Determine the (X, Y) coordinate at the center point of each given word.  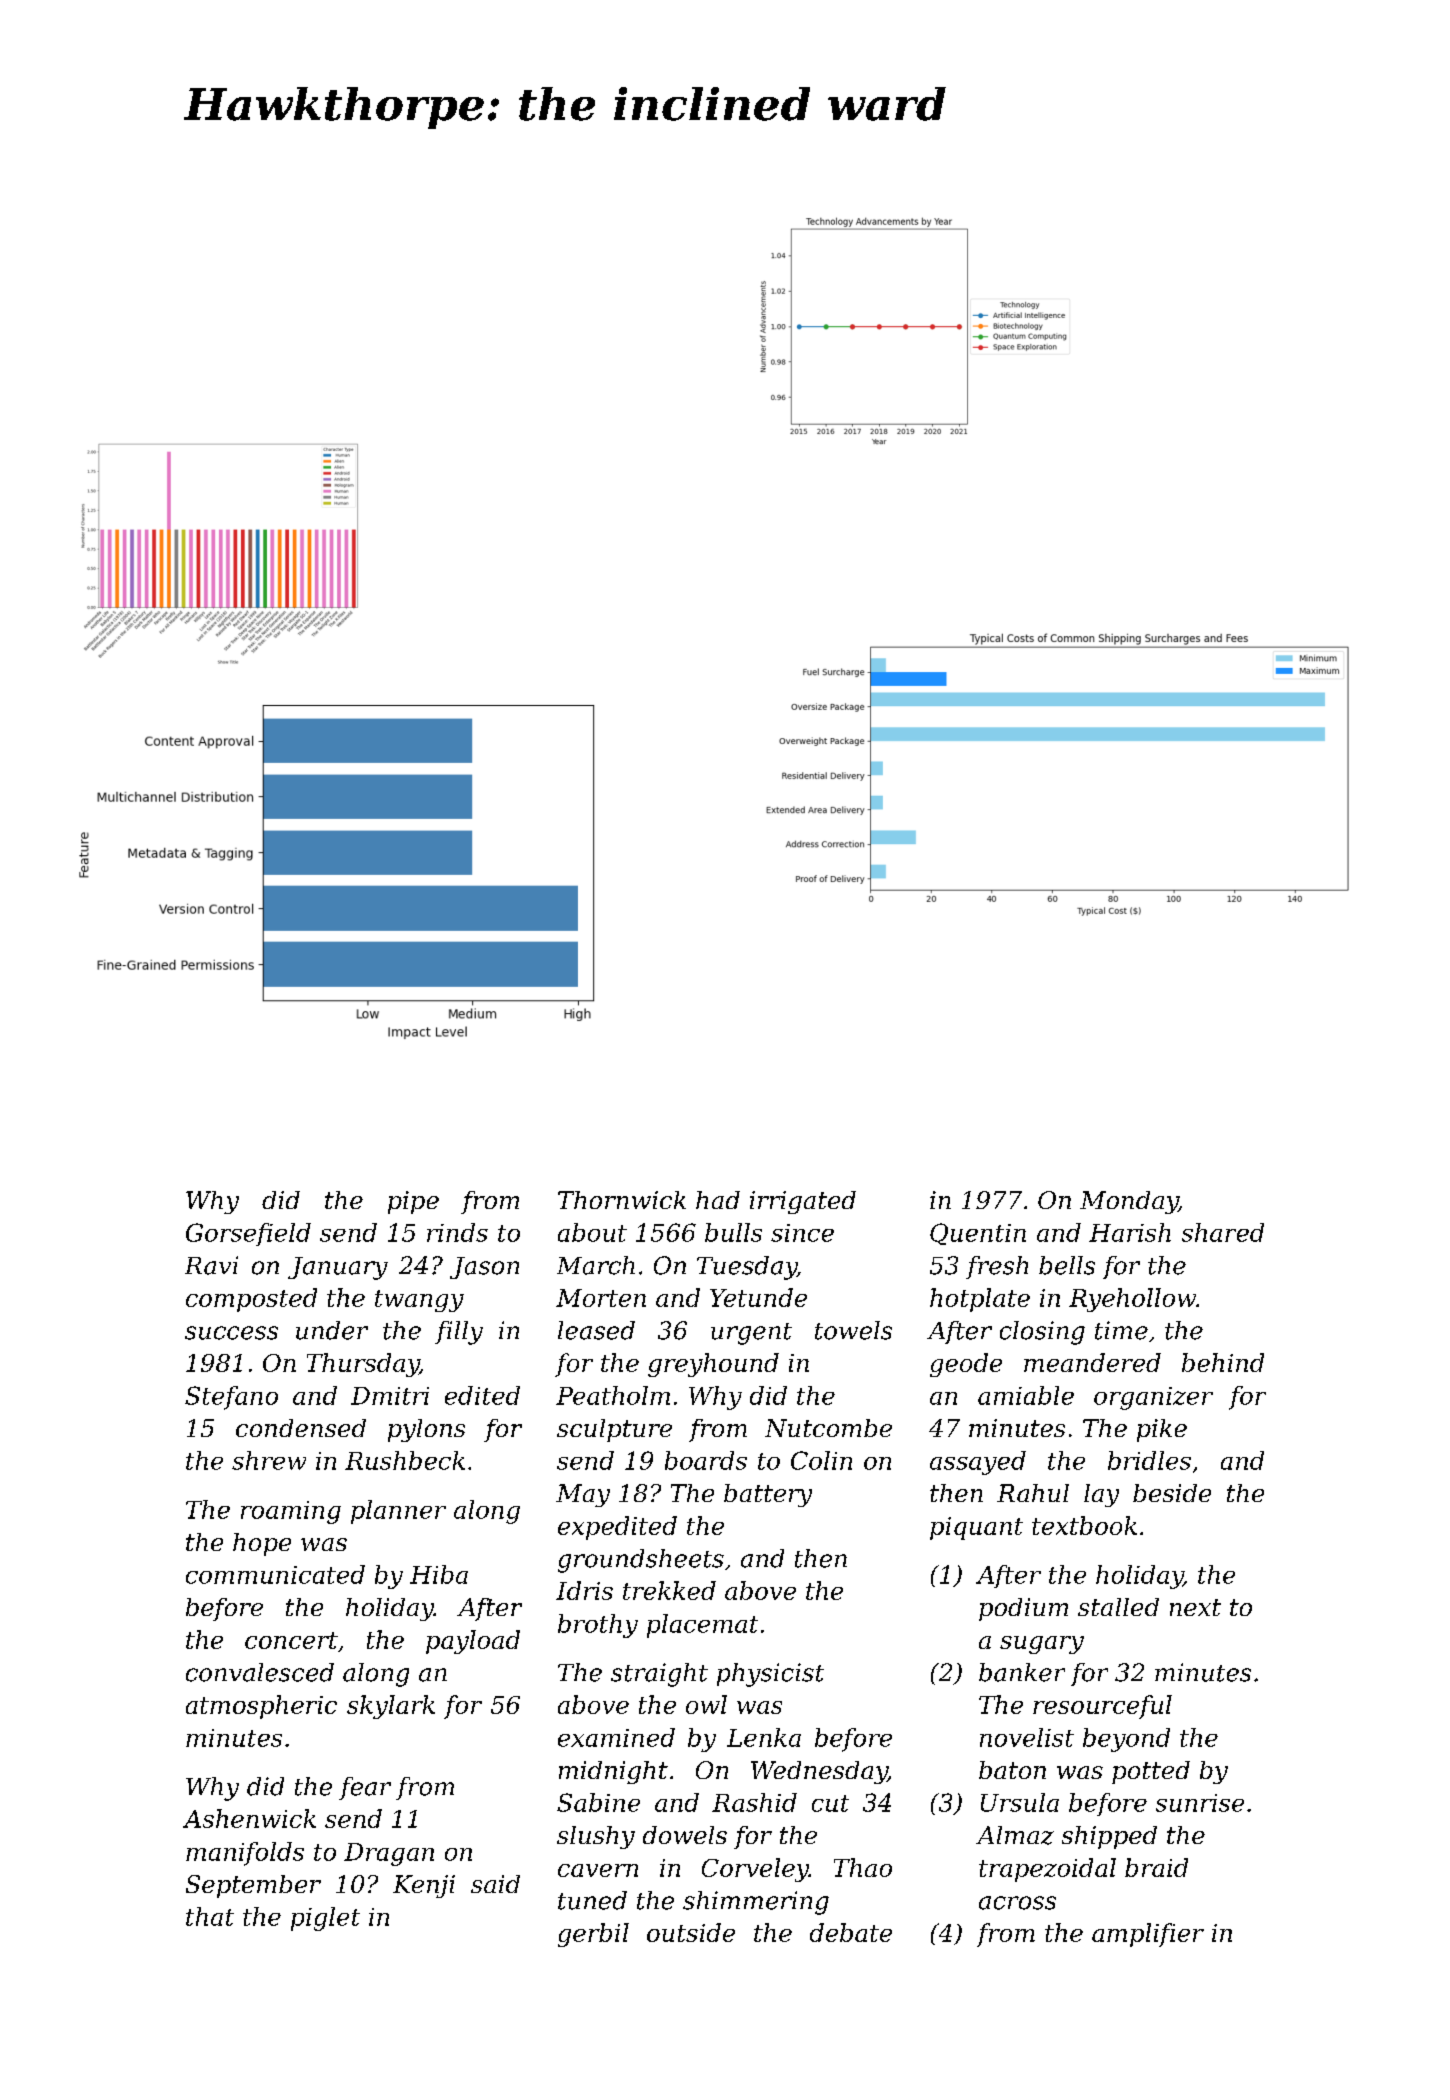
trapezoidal (1047, 1870)
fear (365, 1788)
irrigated (803, 1202)
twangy (419, 1301)
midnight (613, 1772)
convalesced (260, 1672)
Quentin (978, 1234)
